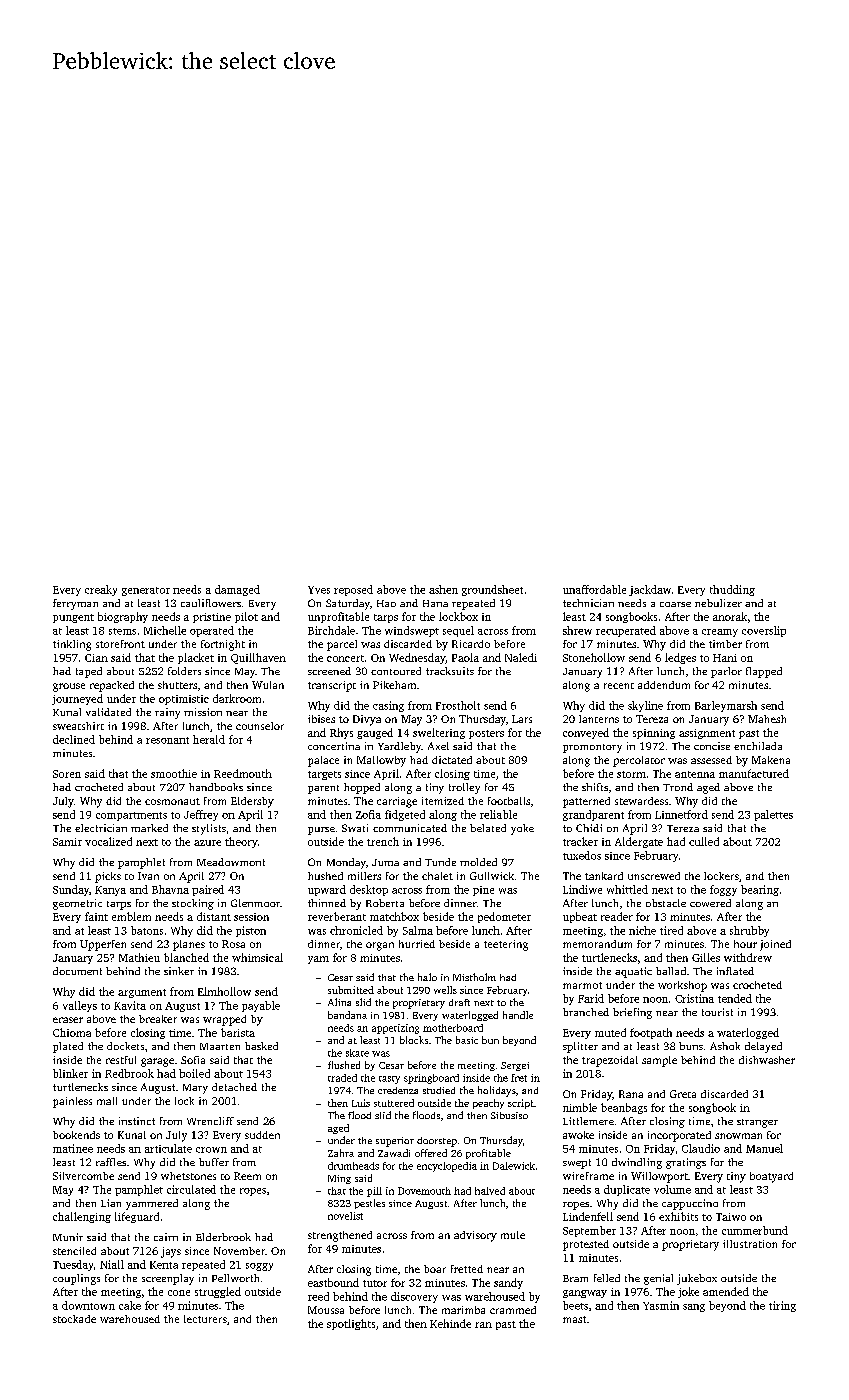 The height and width of the document is (1400, 849). What do you see at coordinates (757, 1123) in the document?
I see `stranger` at bounding box center [757, 1123].
